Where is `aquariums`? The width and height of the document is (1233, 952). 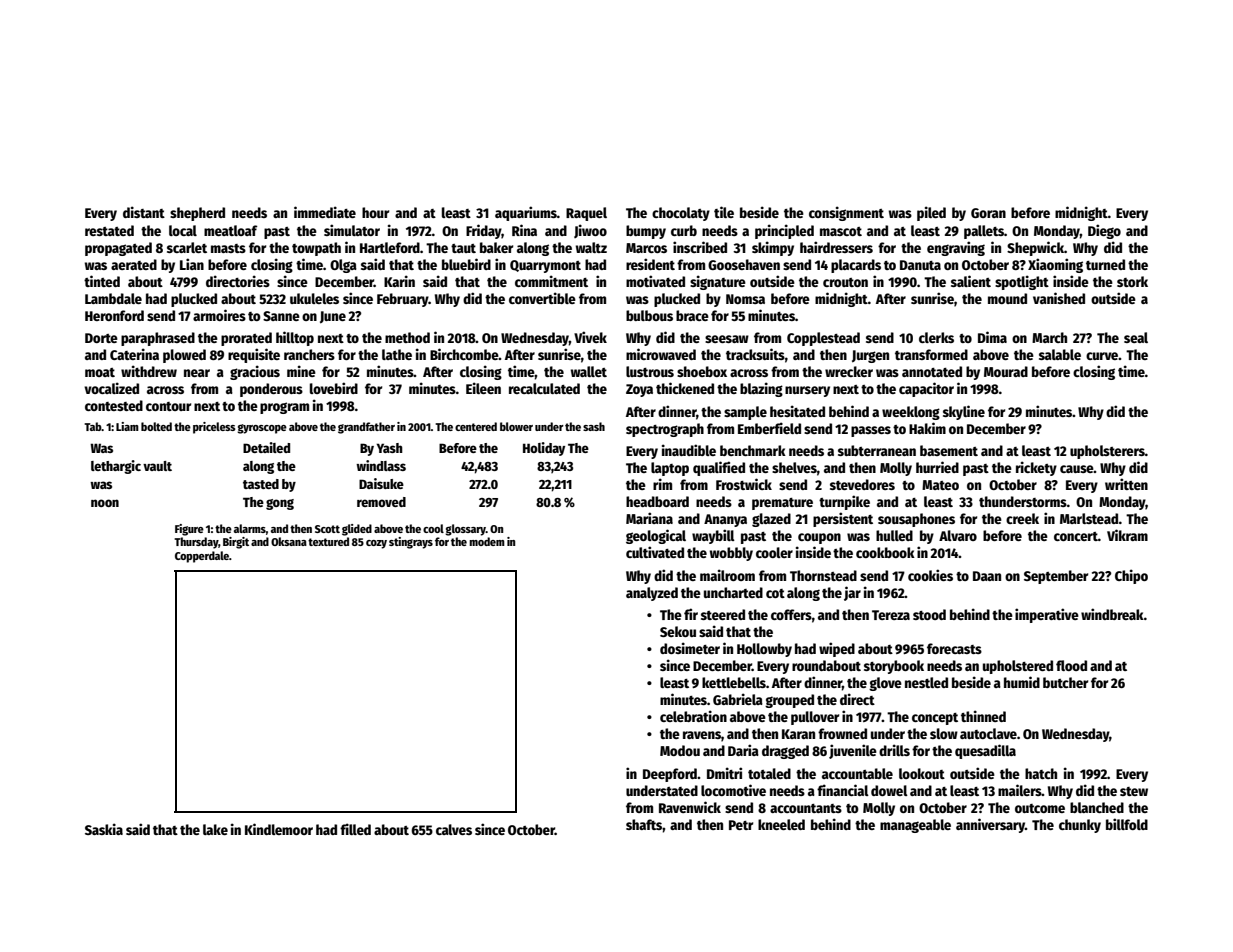
aquariums is located at coordinates (526, 213).
